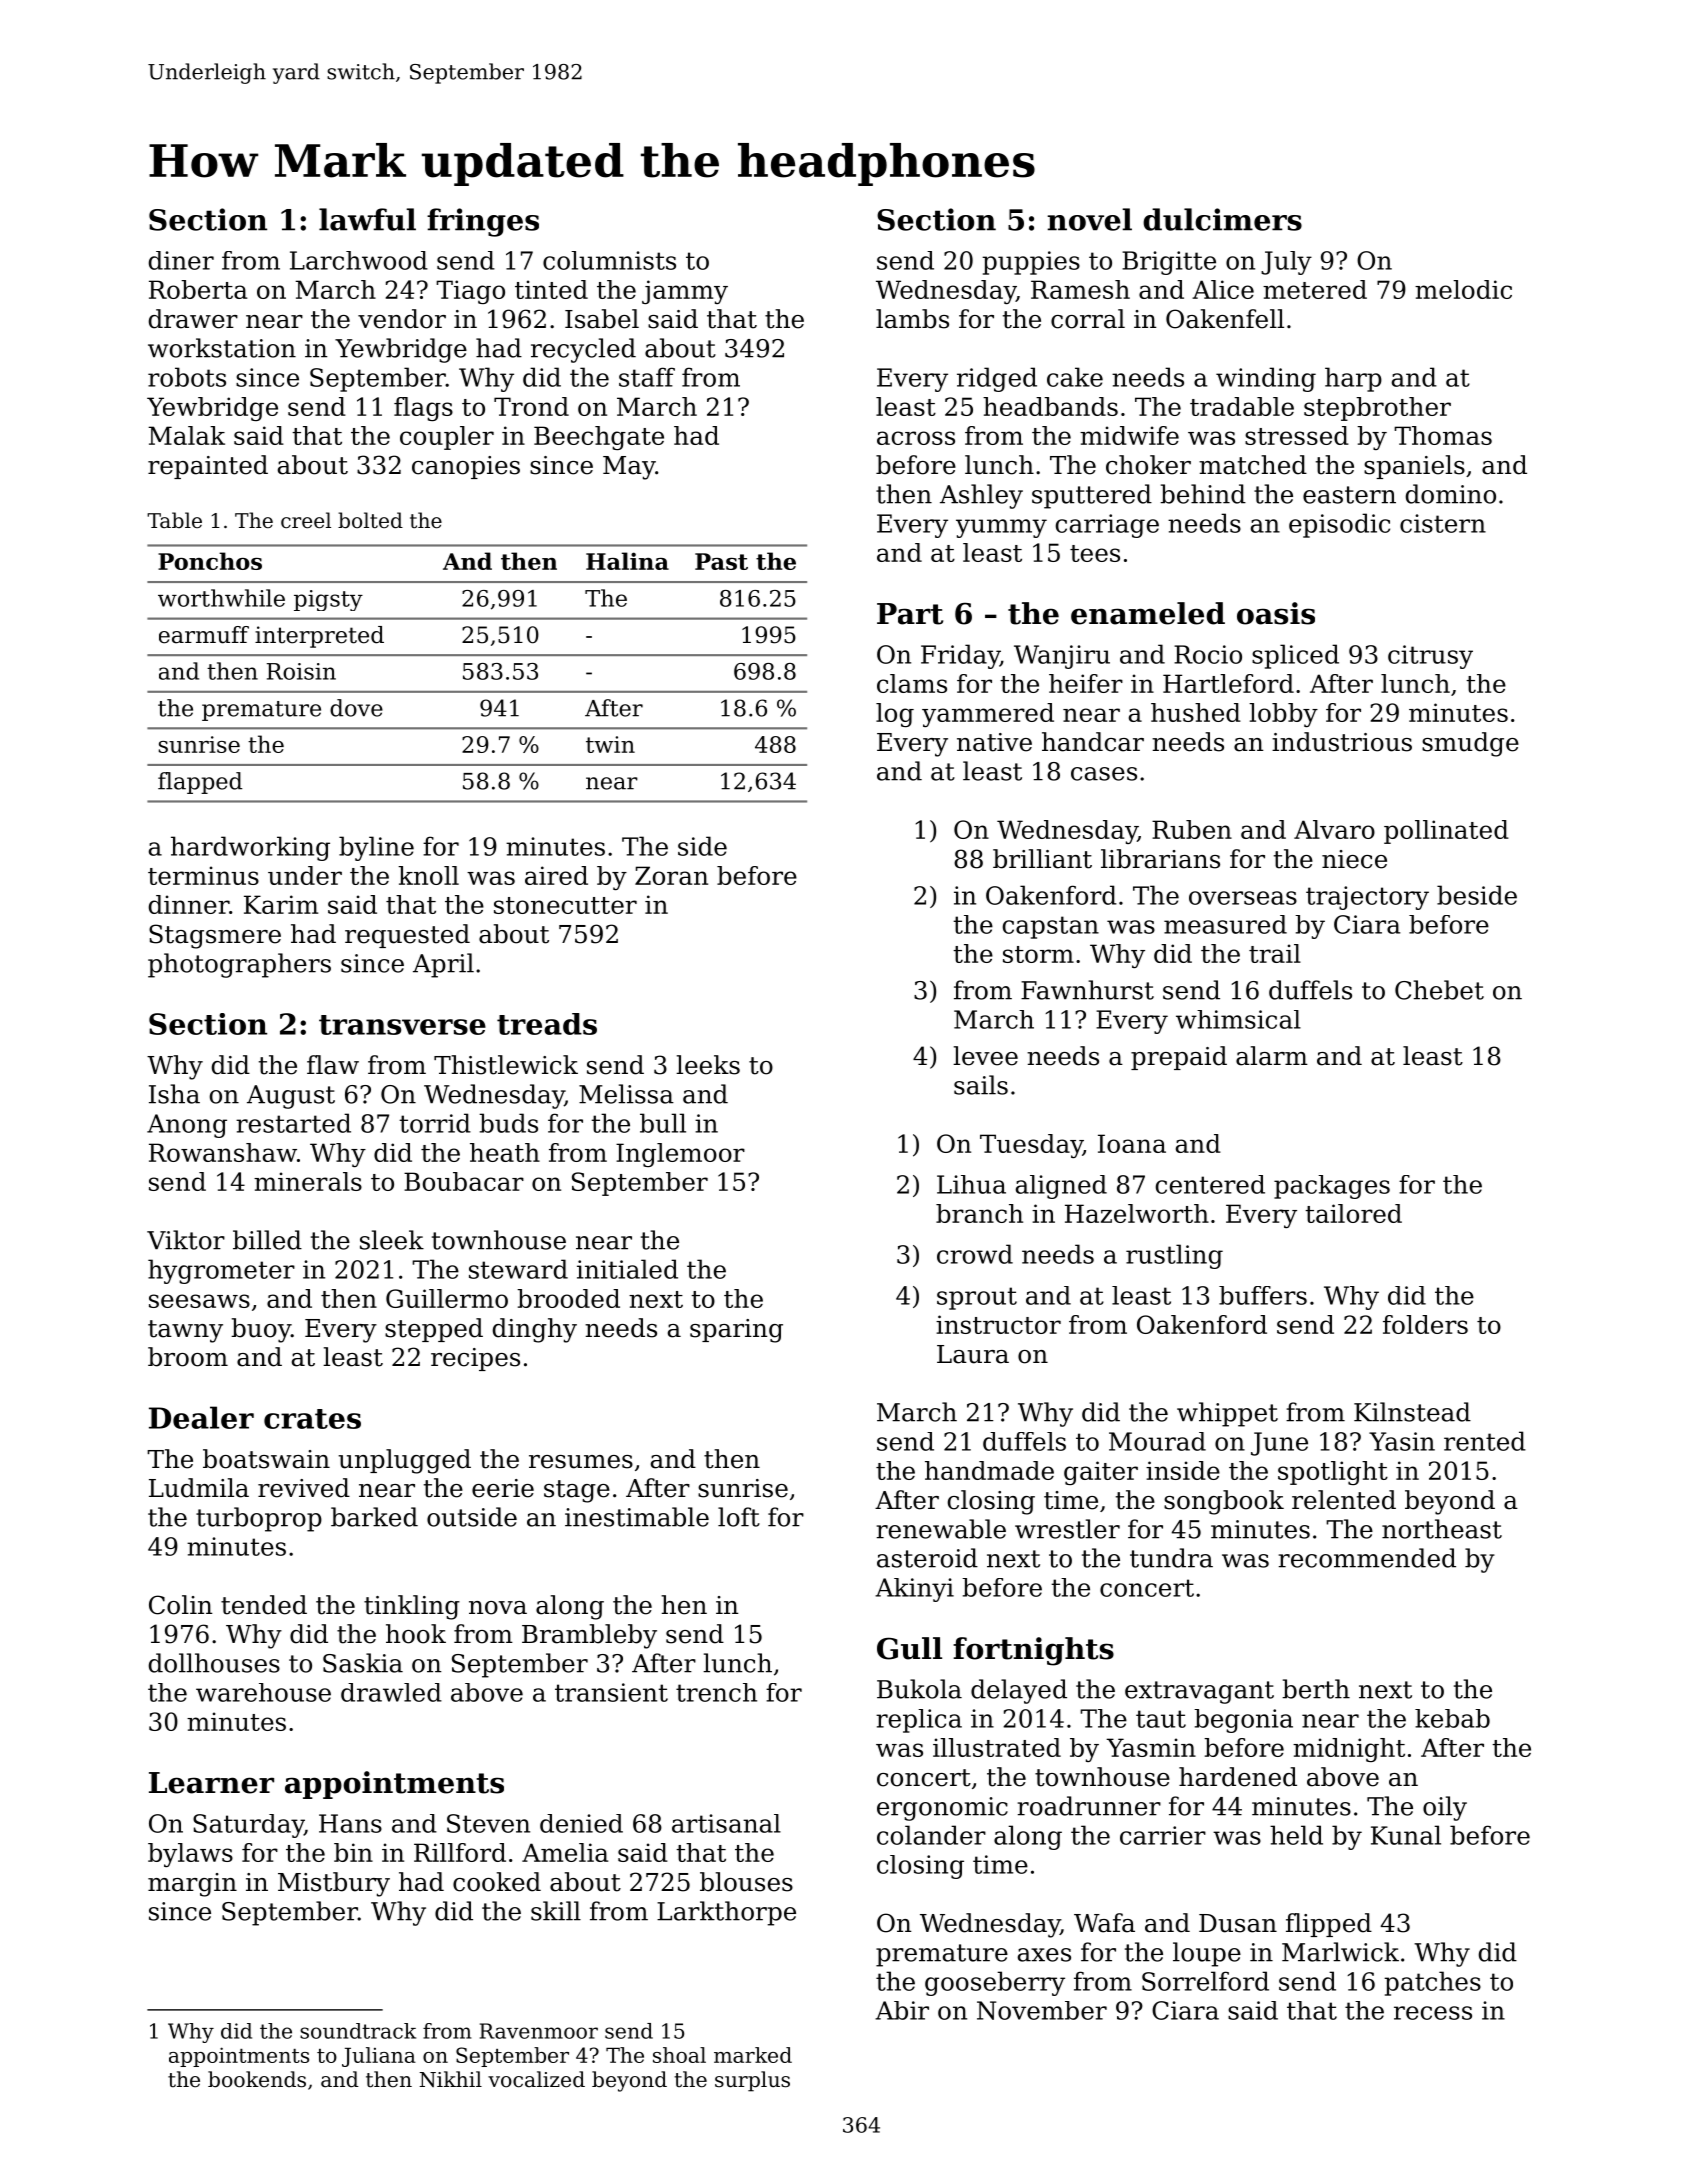 This screenshot has height=2178, width=1683. Describe the element at coordinates (1192, 829) in the screenshot. I see `Ruben` at that location.
